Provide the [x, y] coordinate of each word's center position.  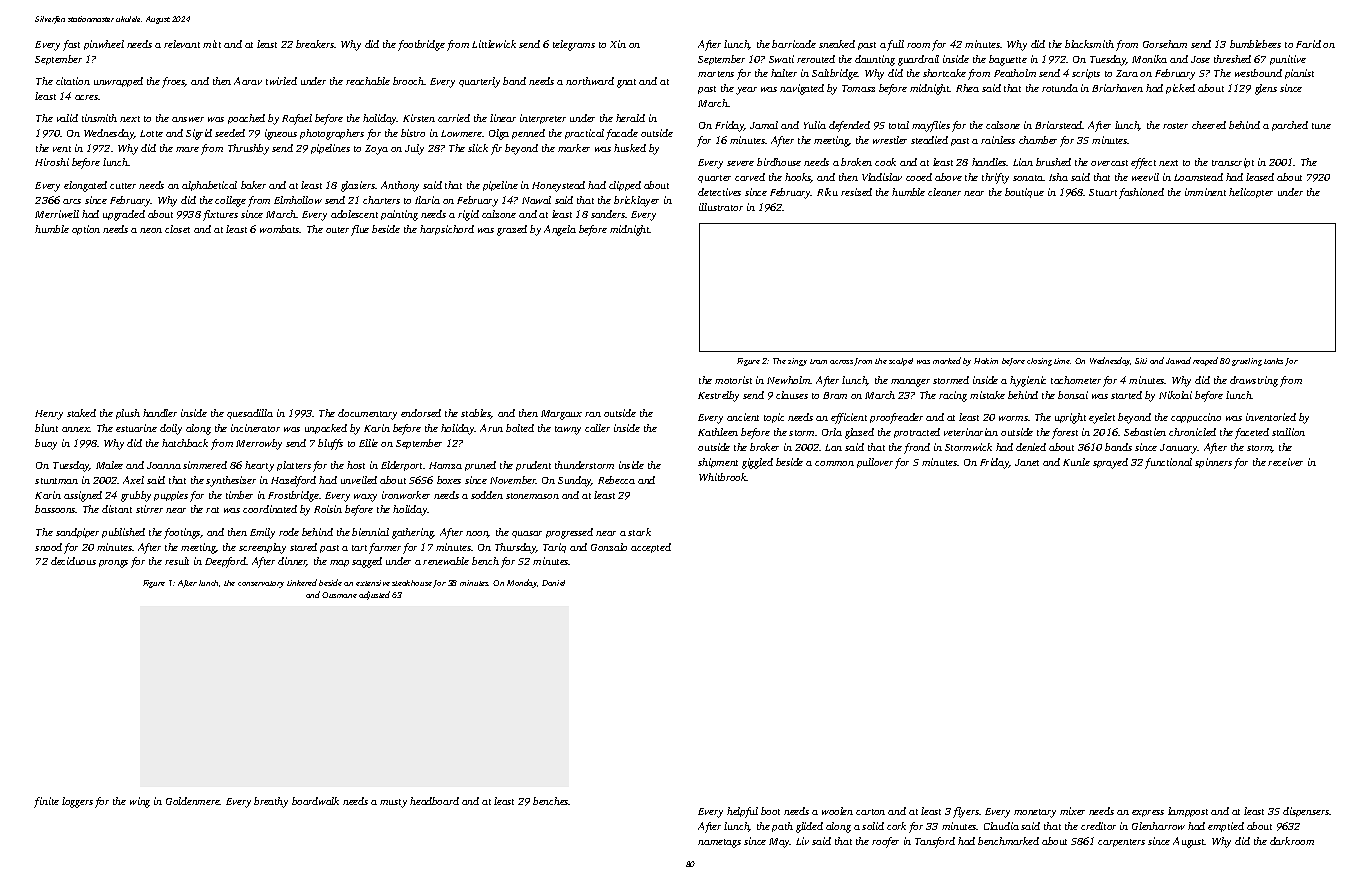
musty [393, 803]
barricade [794, 44]
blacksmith [1089, 44]
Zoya [376, 150]
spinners [1213, 463]
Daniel [553, 583]
